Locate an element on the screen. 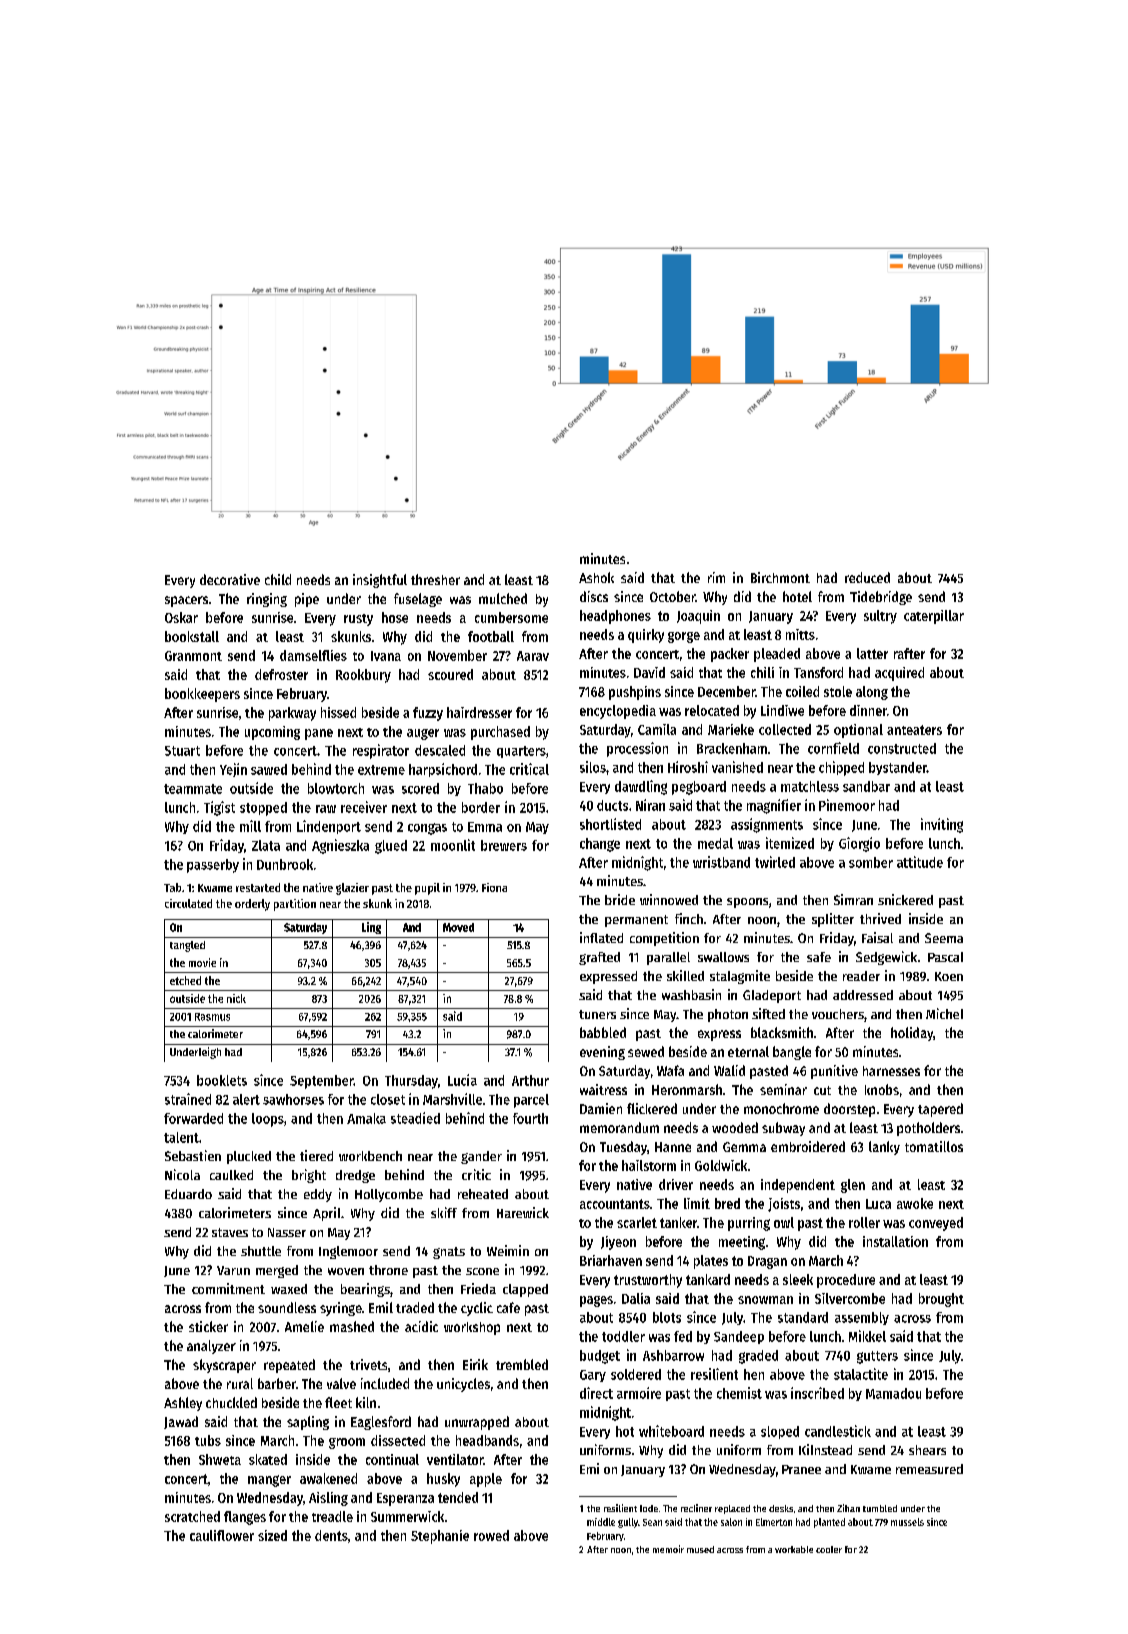 The image size is (1128, 1634). trembled is located at coordinates (522, 1364).
